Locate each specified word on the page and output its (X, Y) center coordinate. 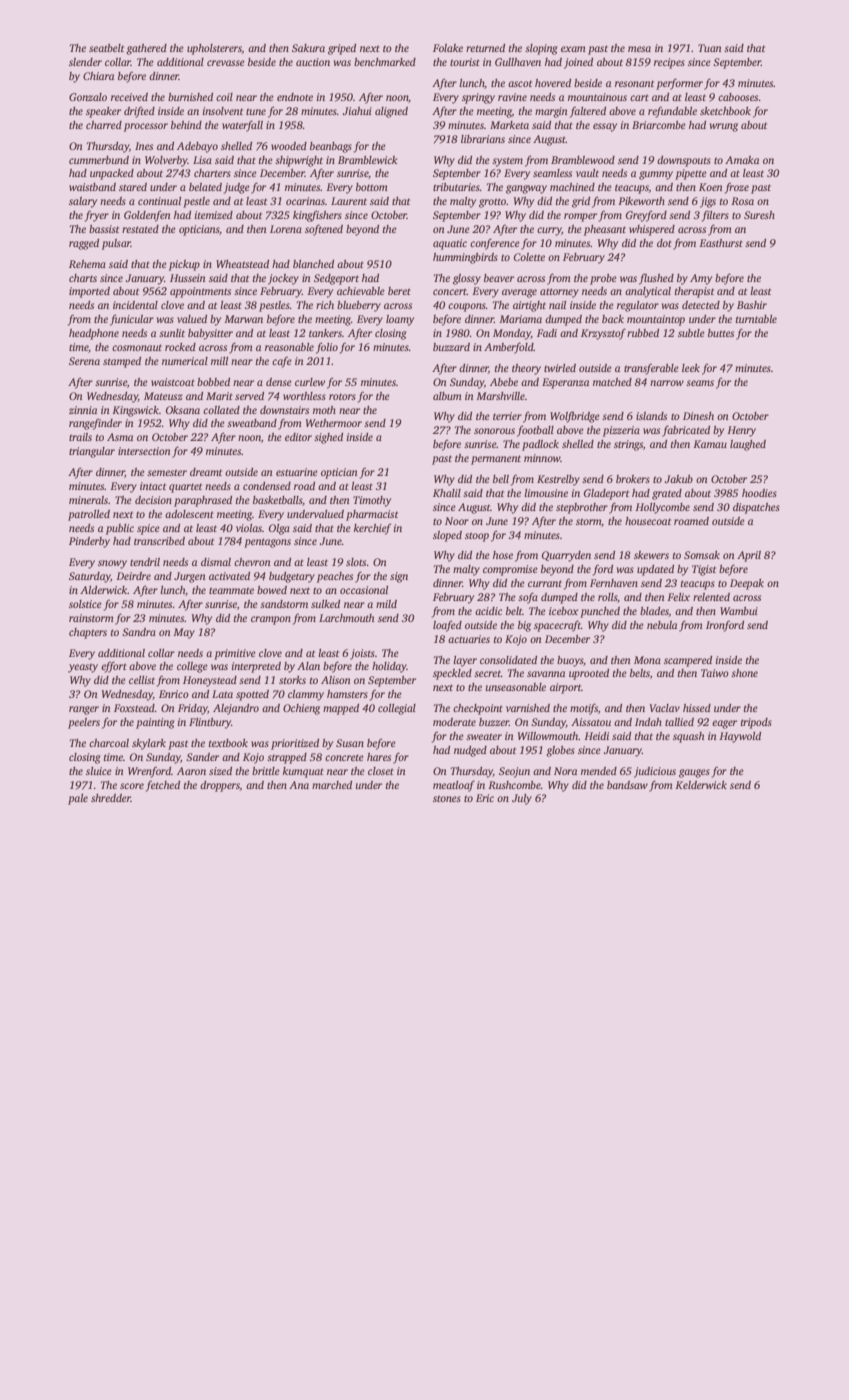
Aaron (191, 771)
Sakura (308, 48)
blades (654, 612)
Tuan (710, 48)
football (535, 431)
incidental (135, 305)
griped (342, 49)
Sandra (139, 632)
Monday (512, 334)
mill (219, 361)
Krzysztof (603, 334)
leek (691, 368)
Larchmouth (346, 618)
